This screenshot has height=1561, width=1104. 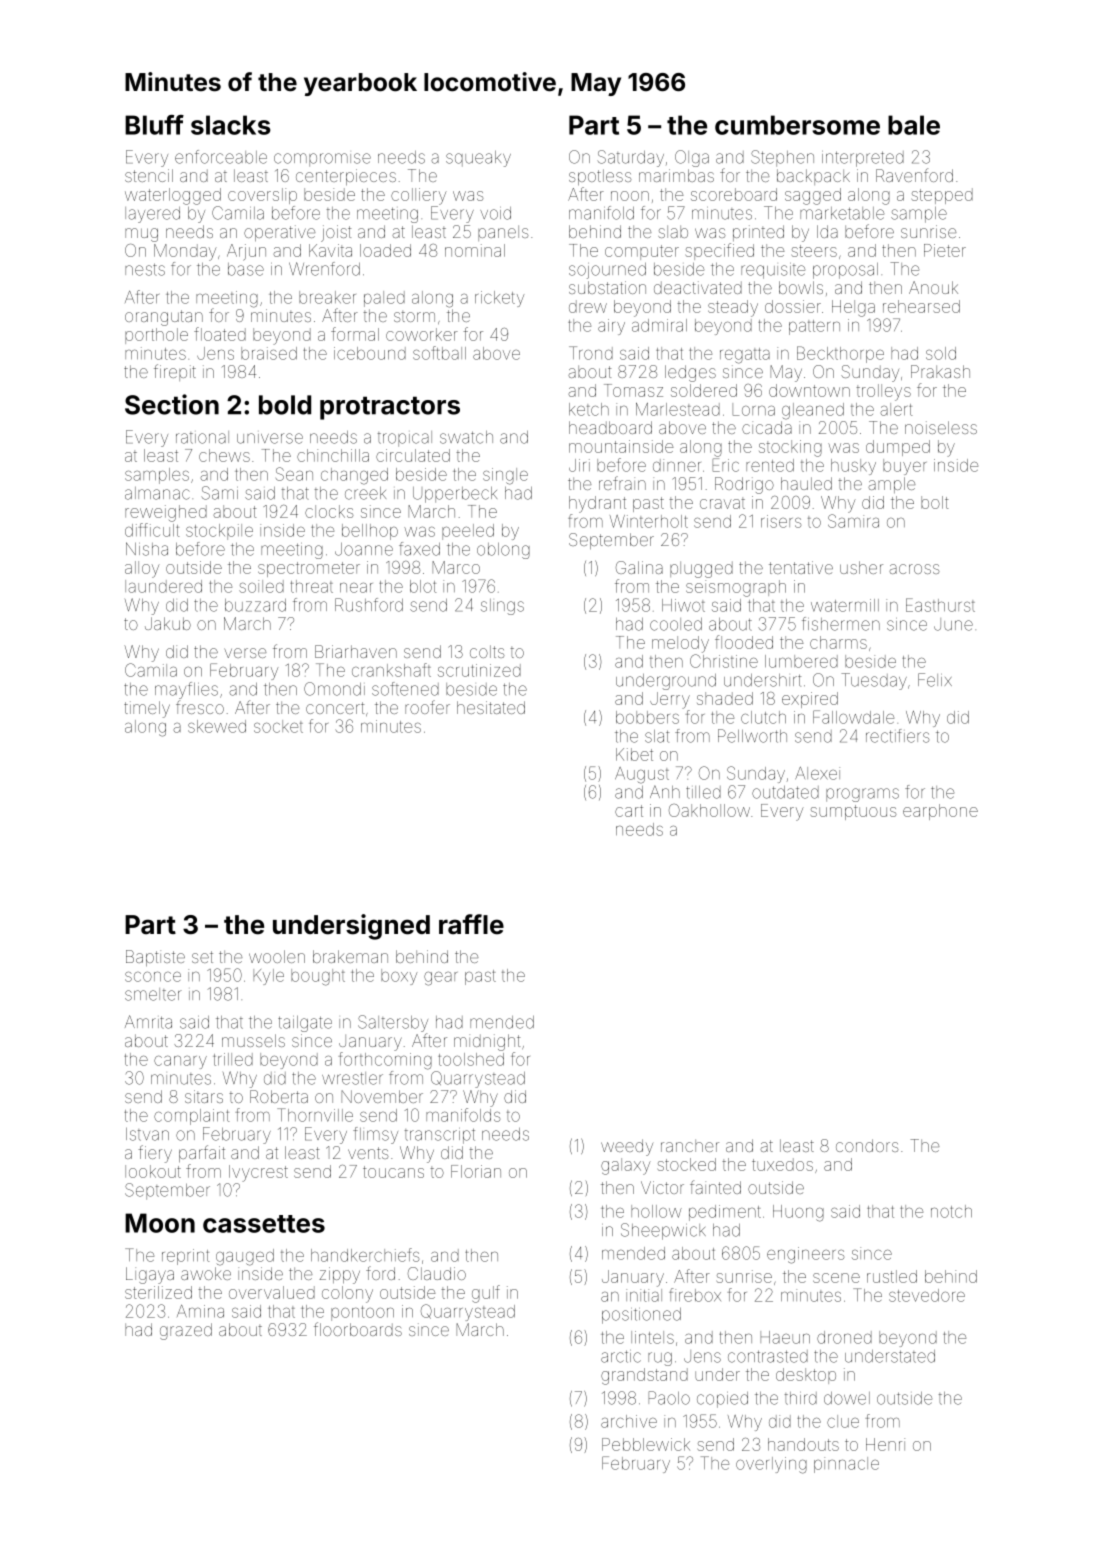 What do you see at coordinates (629, 1421) in the screenshot?
I see `archive` at bounding box center [629, 1421].
